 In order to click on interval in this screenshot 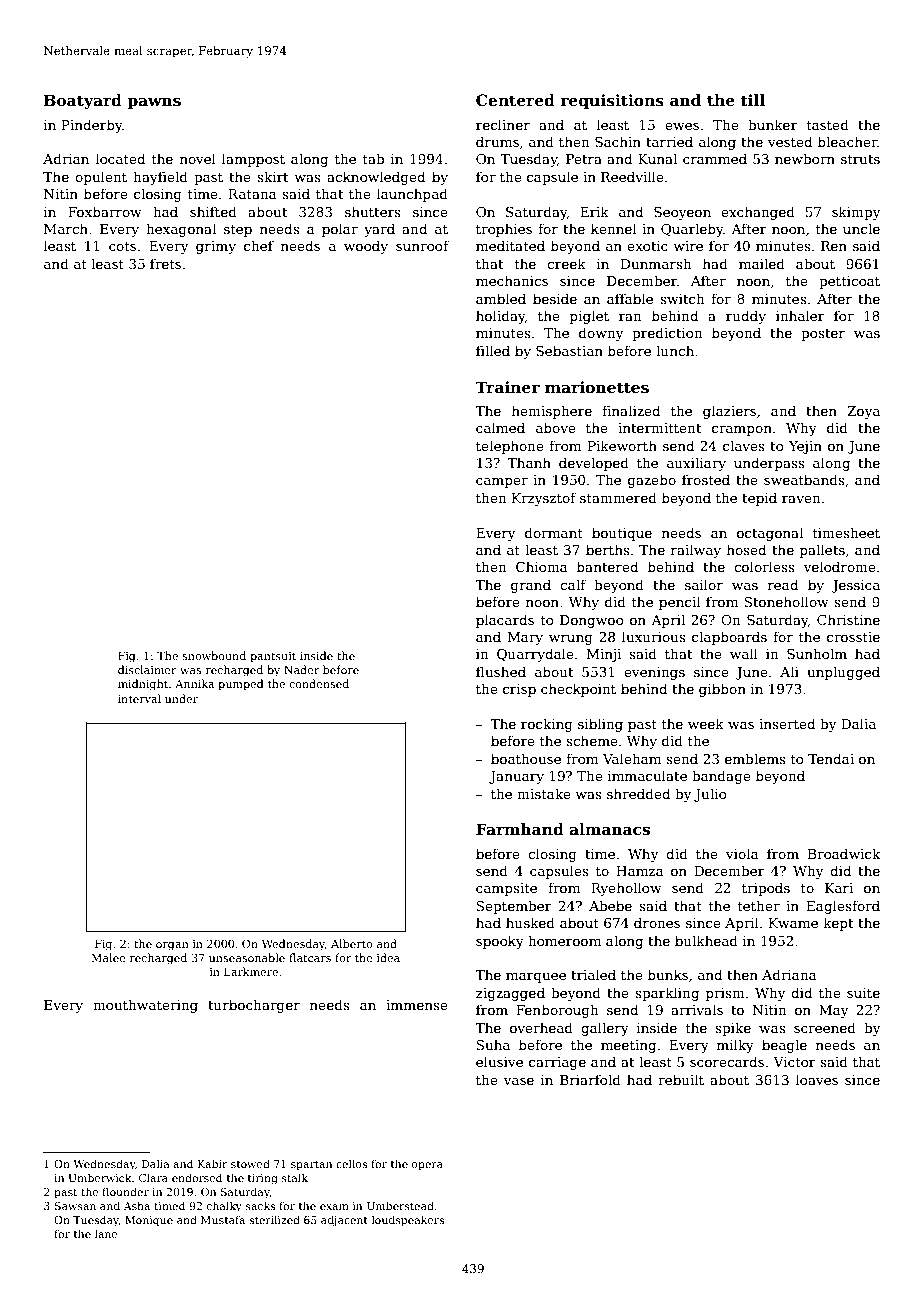, I will do `click(139, 698)`.
